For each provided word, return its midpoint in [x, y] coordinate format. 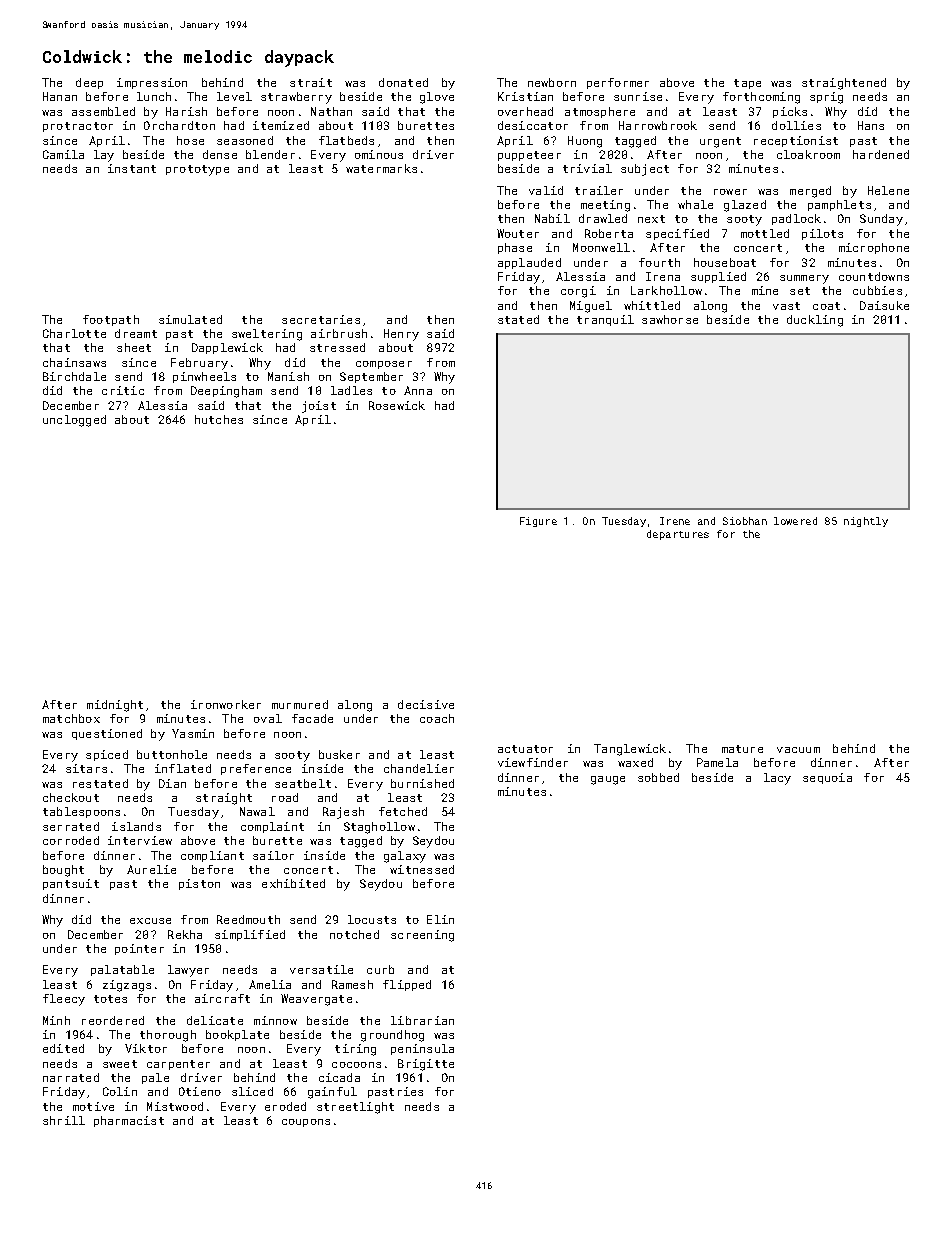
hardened [881, 154]
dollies [796, 125]
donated [403, 82]
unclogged [74, 421]
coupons [306, 1123]
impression [152, 83]
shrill [64, 1120]
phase [515, 248]
